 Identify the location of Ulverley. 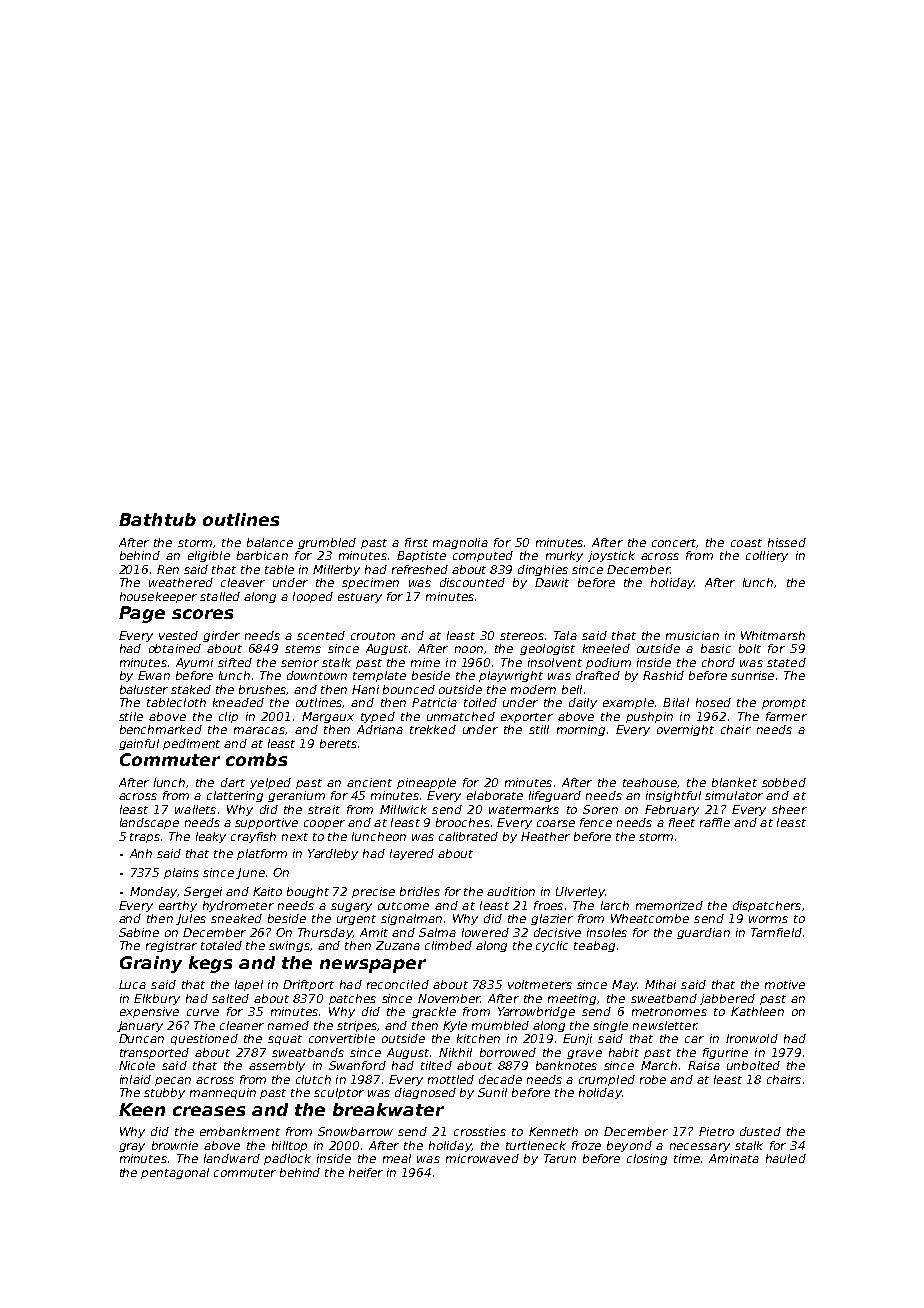
(580, 892).
